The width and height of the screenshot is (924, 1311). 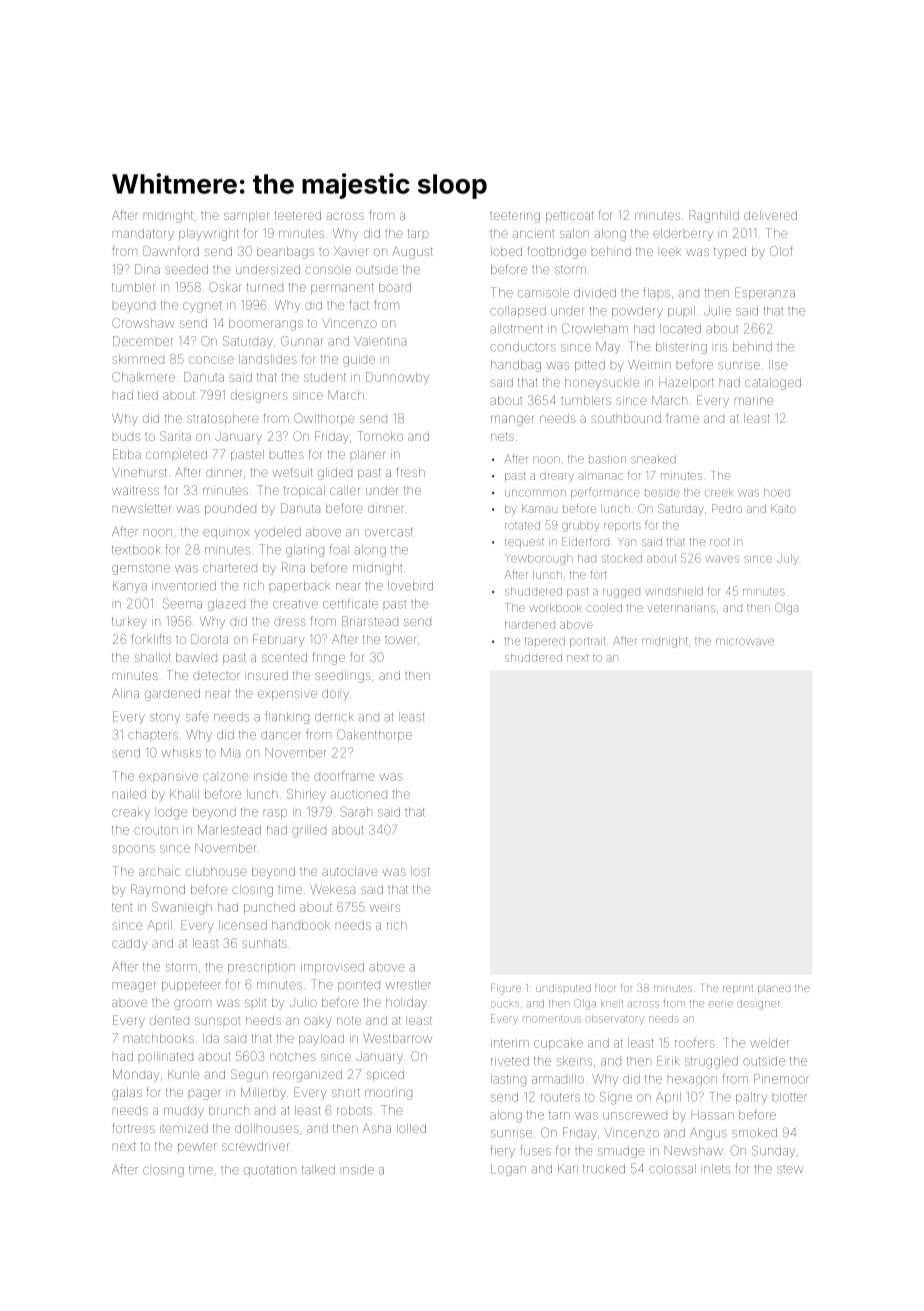 What do you see at coordinates (143, 235) in the screenshot?
I see `mandatory` at bounding box center [143, 235].
